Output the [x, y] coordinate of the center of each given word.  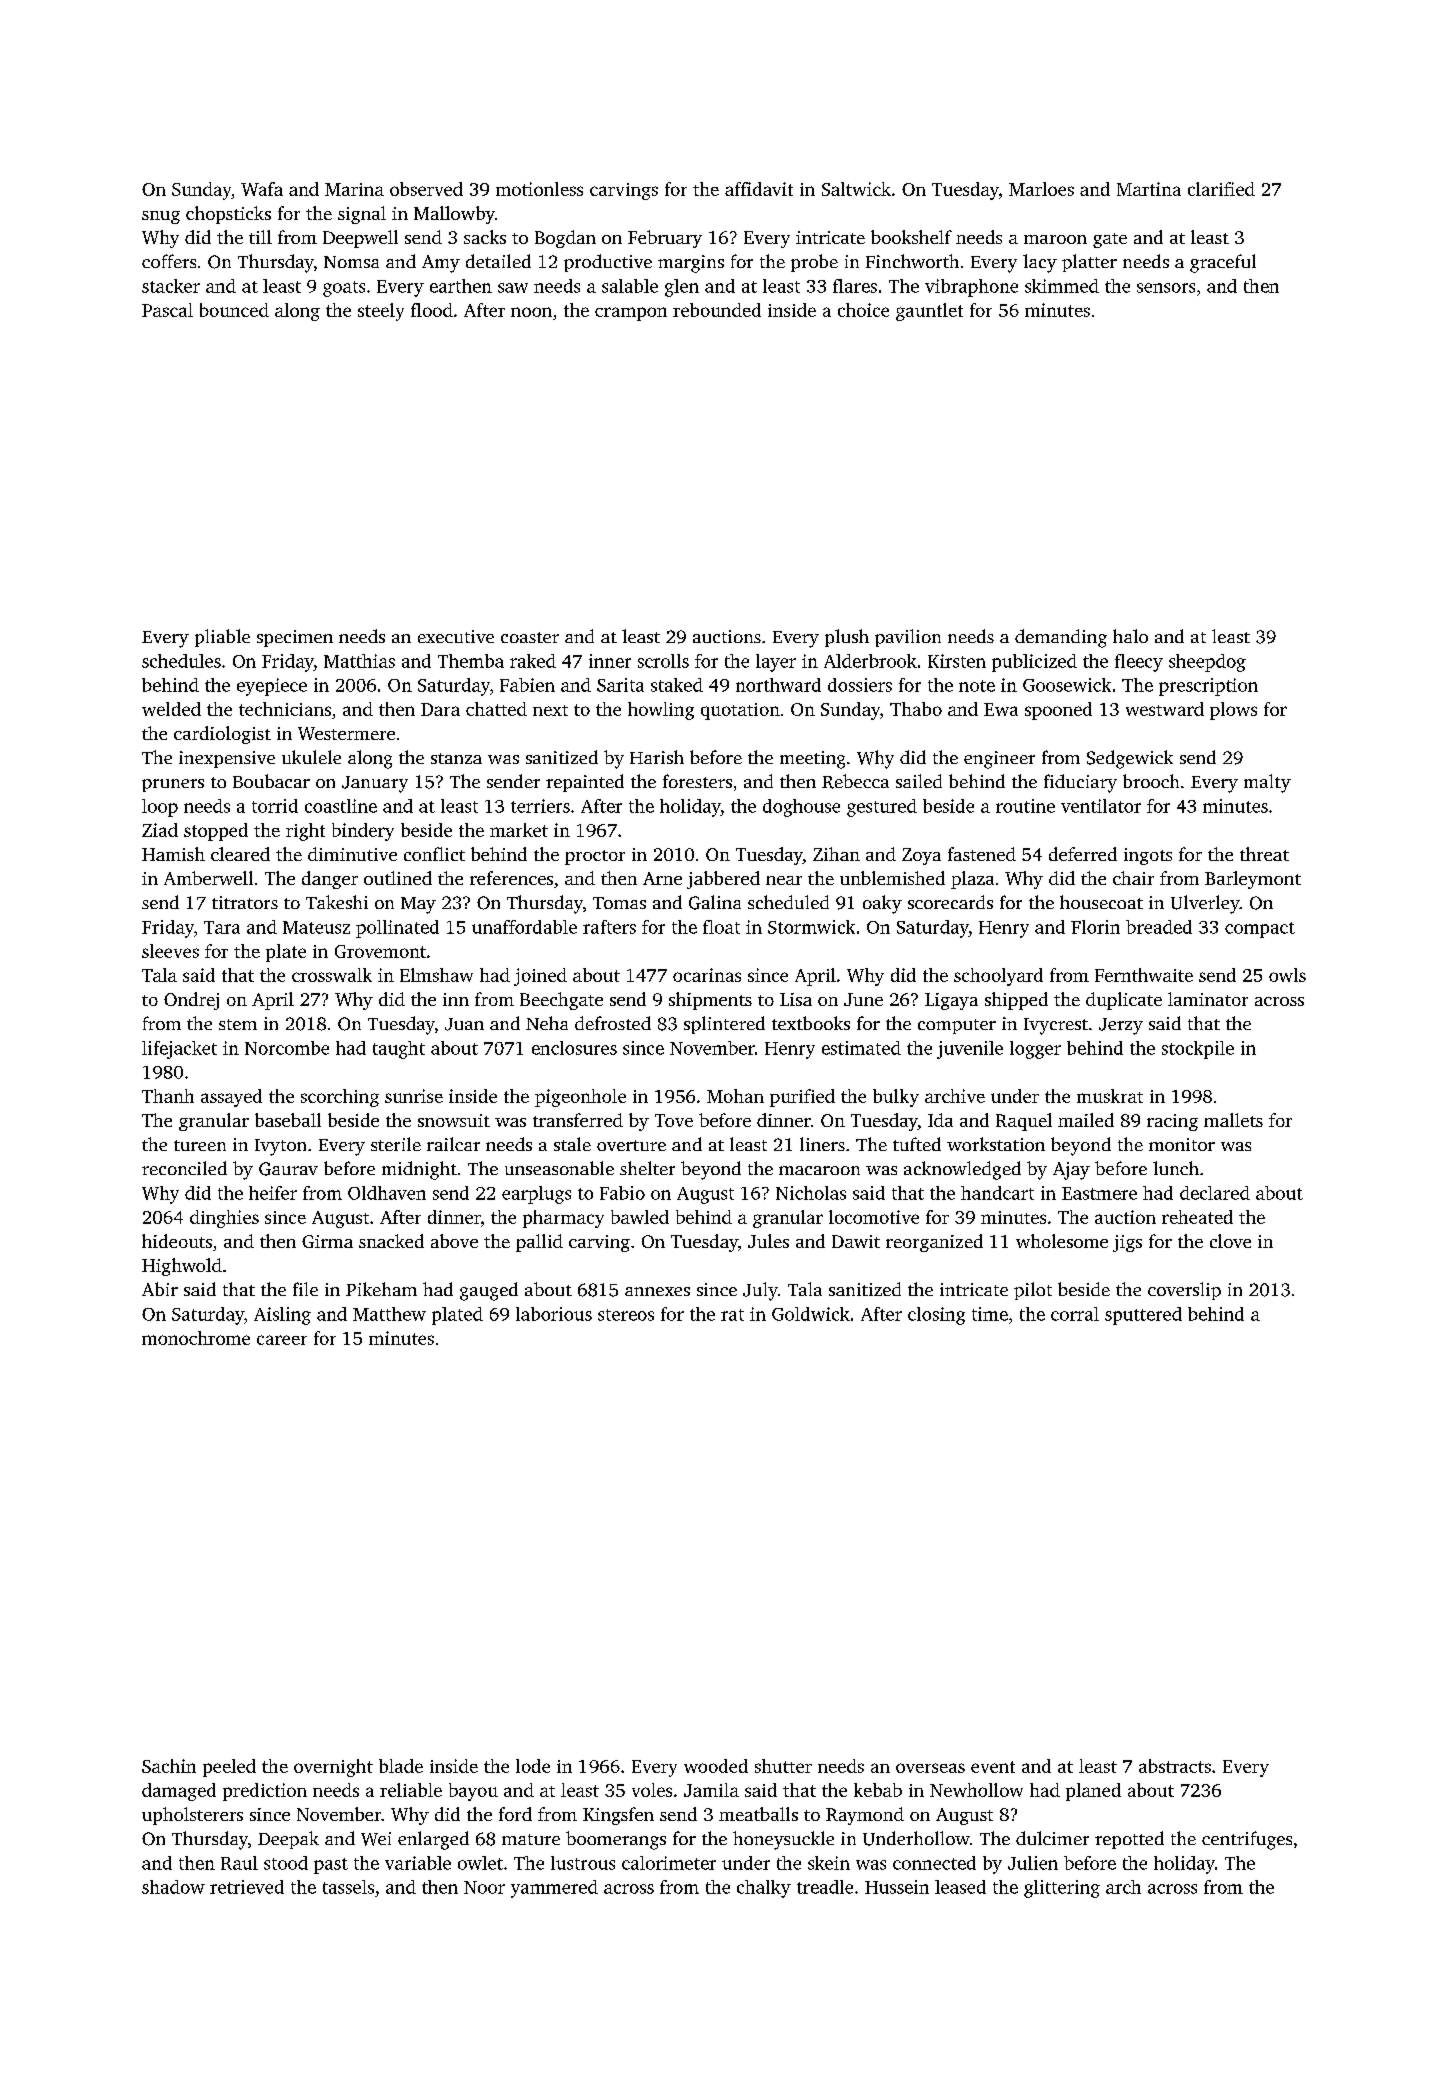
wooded [716, 1766]
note [977, 686]
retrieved [247, 1887]
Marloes [1041, 189]
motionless [539, 189]
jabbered [723, 880]
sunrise [414, 1096]
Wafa [262, 189]
